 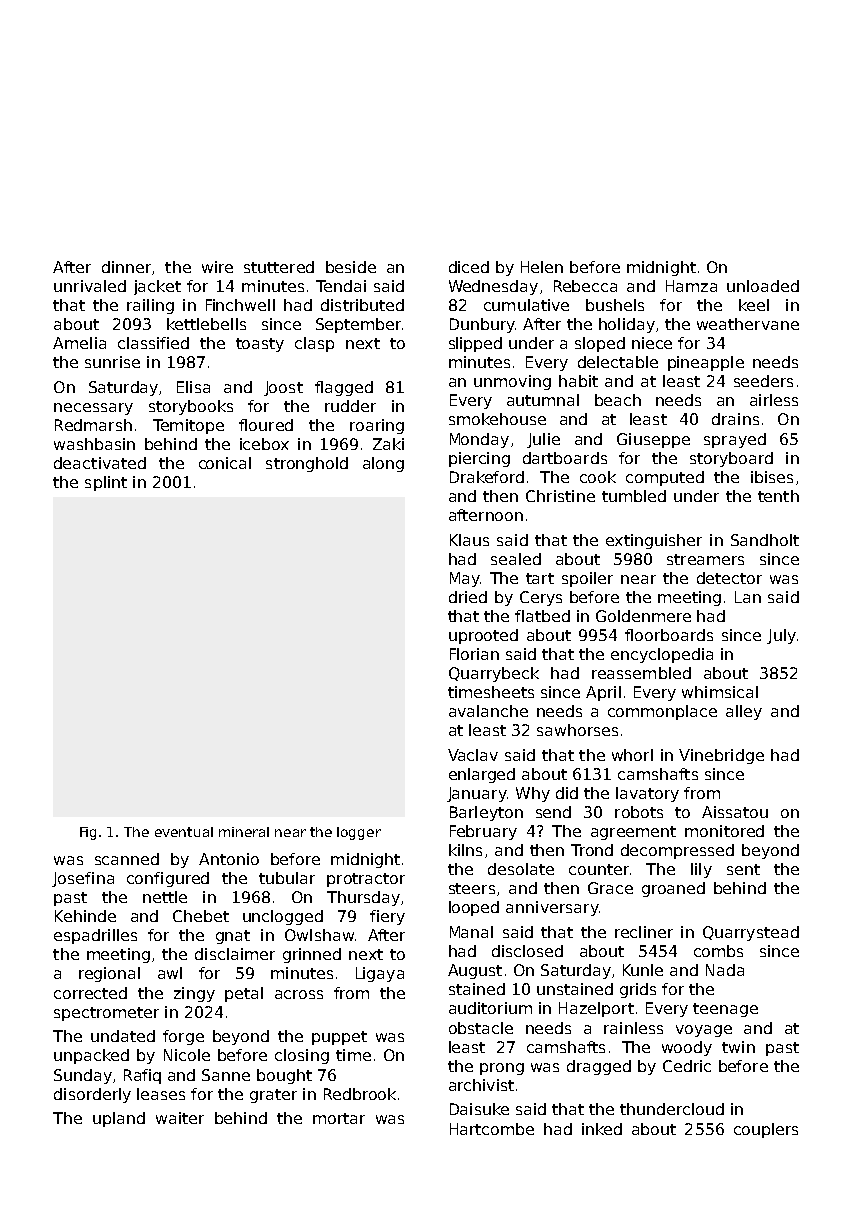 I want to click on waiter, so click(x=180, y=1118).
